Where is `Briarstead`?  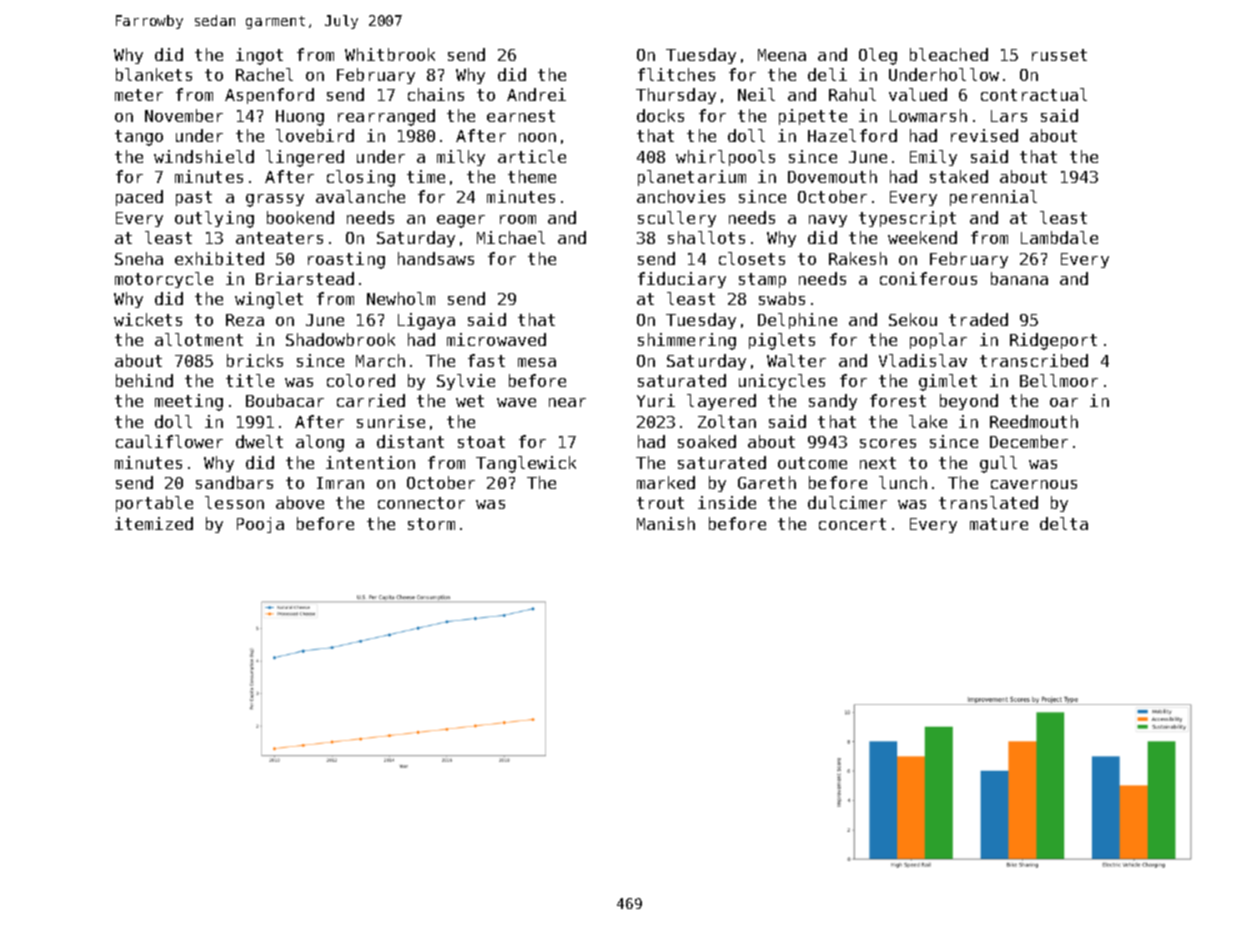 Briarstead is located at coordinates (305, 278).
